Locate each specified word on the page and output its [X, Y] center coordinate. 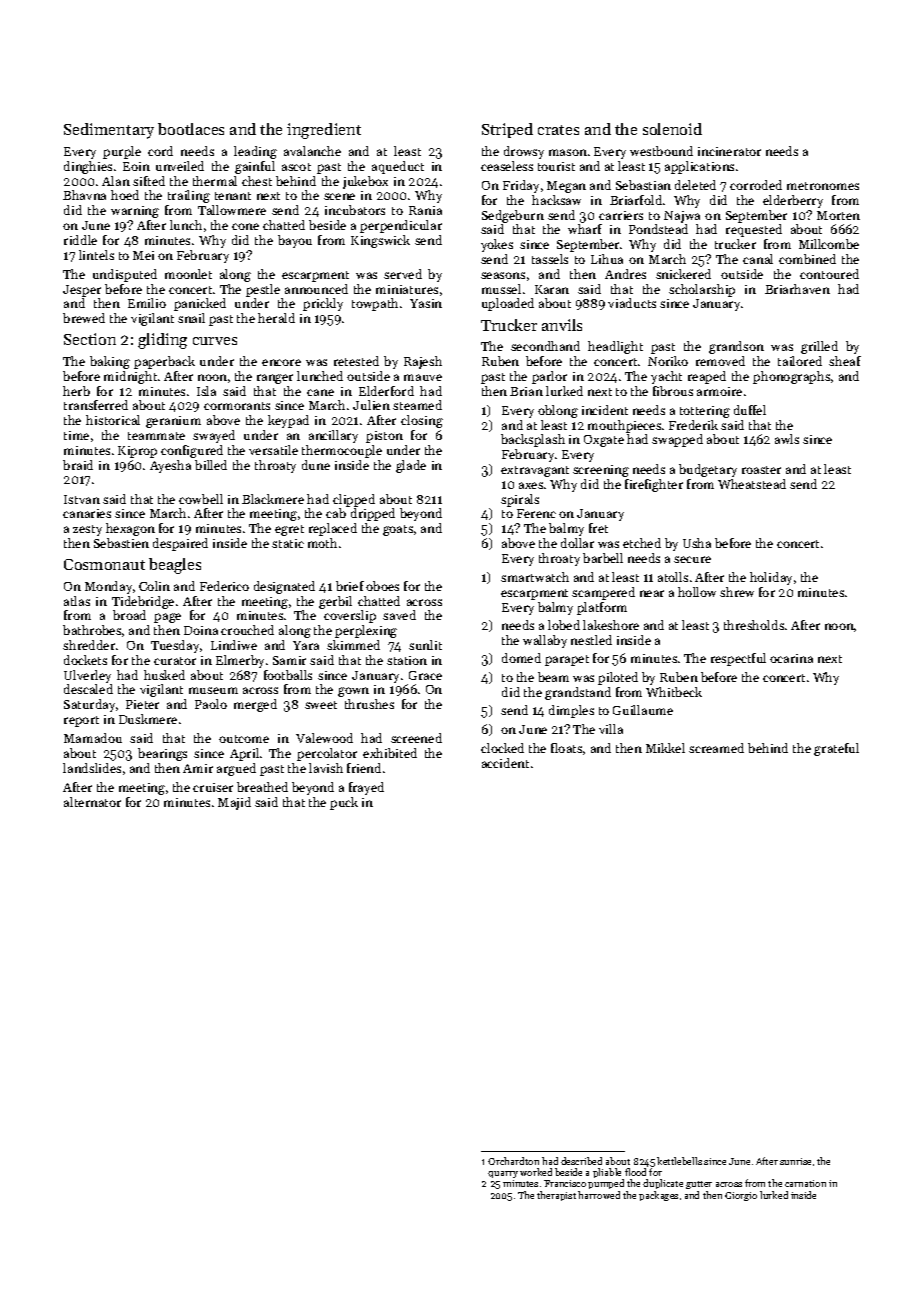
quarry [503, 1174]
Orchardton [513, 1161]
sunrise [795, 1161]
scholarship [702, 290]
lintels [96, 255]
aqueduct [398, 167]
